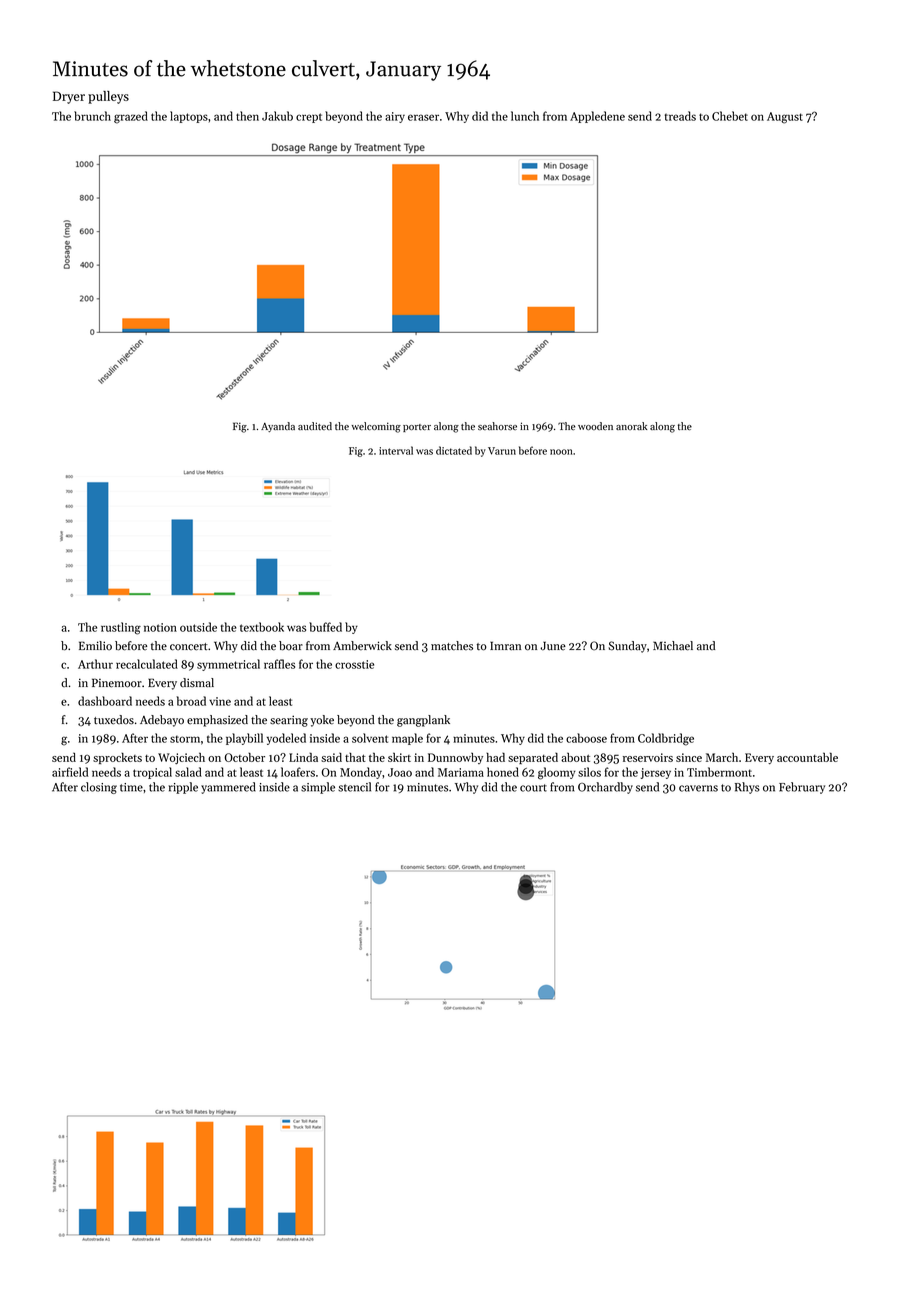  I want to click on treads, so click(680, 116).
